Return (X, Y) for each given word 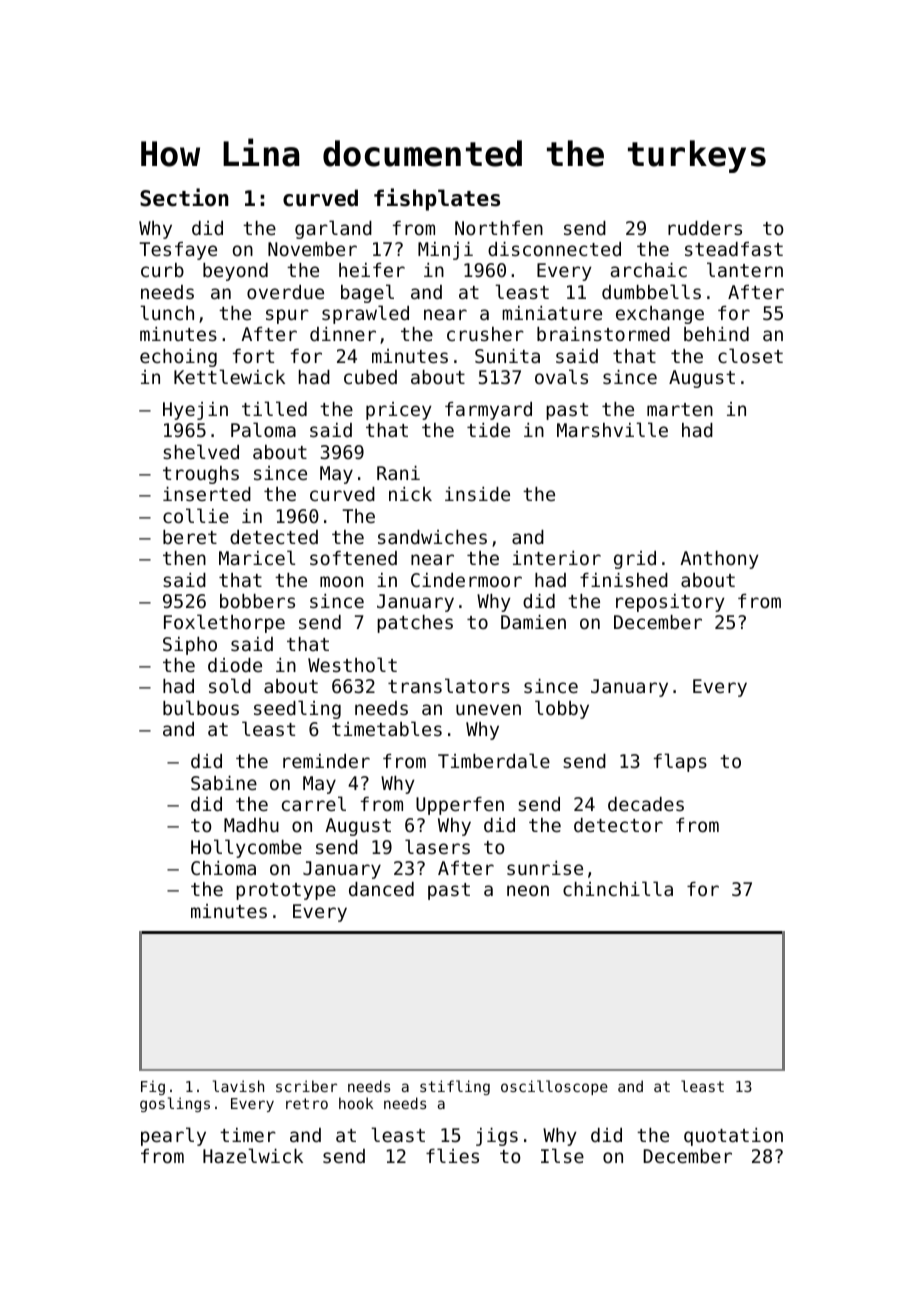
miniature (552, 313)
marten (680, 409)
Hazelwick (253, 1155)
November (312, 249)
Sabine (224, 783)
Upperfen (460, 806)
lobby (562, 709)
